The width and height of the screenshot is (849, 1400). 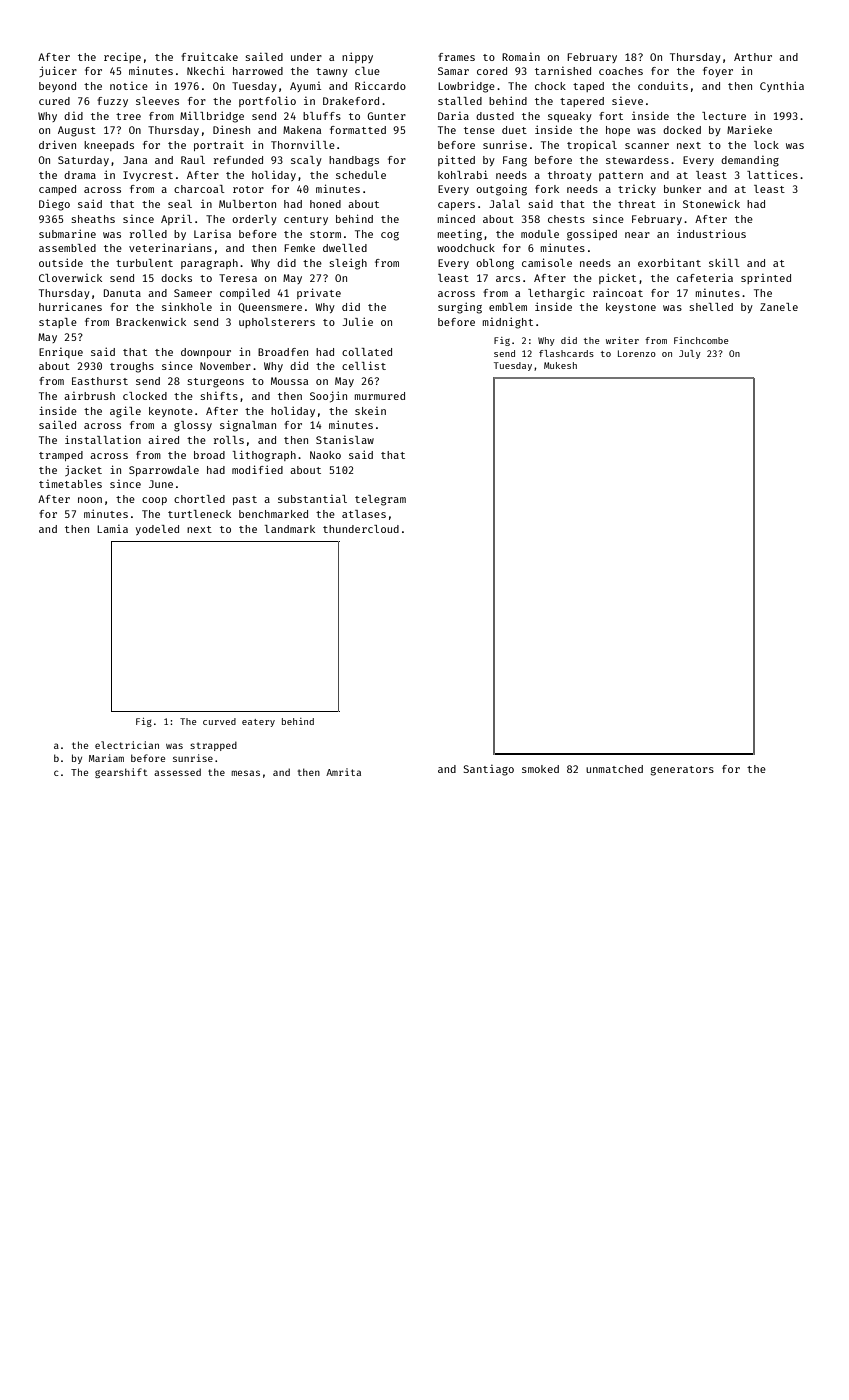 What do you see at coordinates (460, 308) in the screenshot?
I see `surging` at bounding box center [460, 308].
